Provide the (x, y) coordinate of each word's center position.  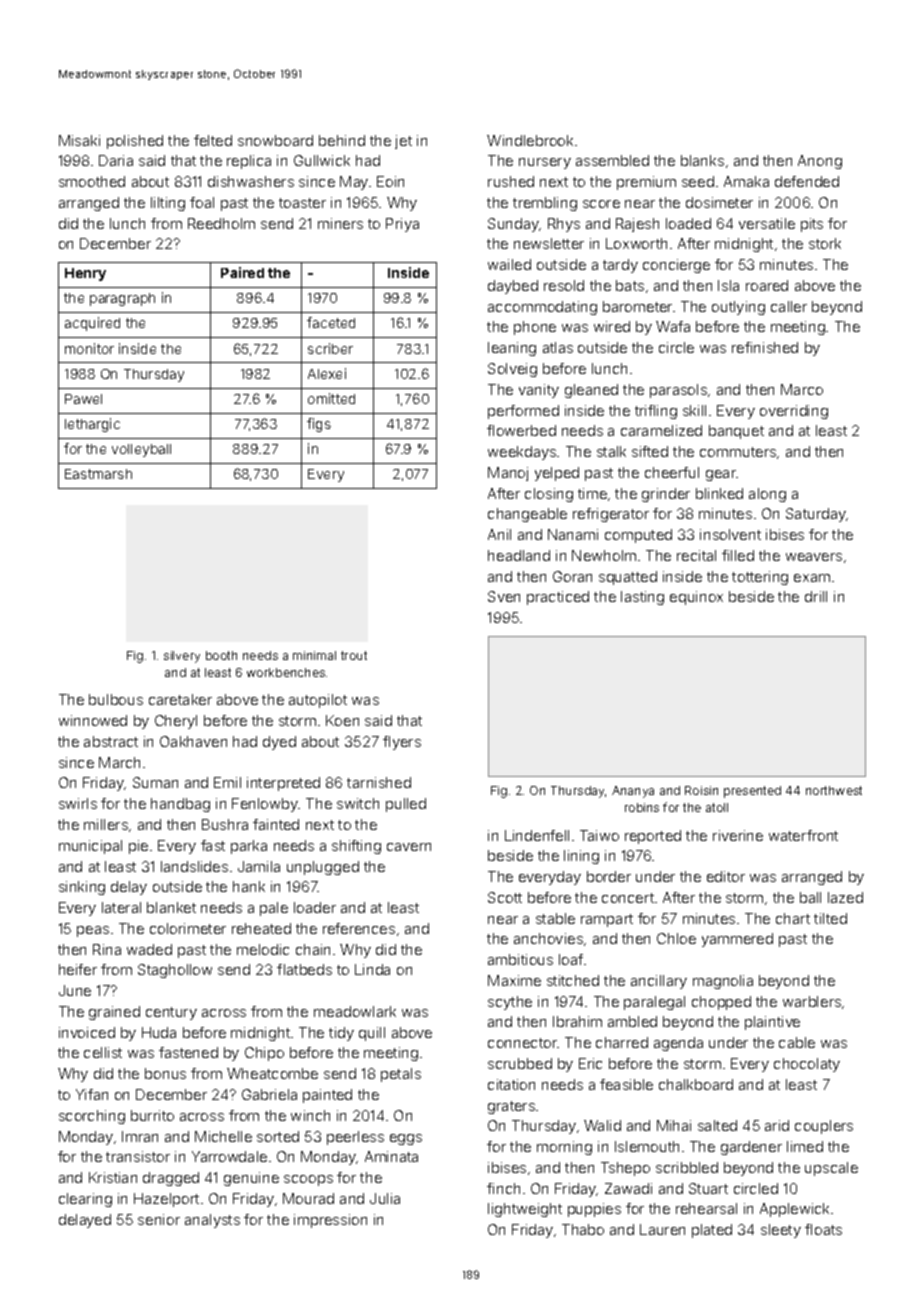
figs (319, 425)
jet (403, 142)
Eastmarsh (98, 474)
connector (522, 1043)
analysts (212, 1221)
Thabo (583, 1229)
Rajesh (637, 225)
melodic (263, 949)
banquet (736, 432)
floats (823, 1229)
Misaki (79, 140)
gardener (751, 1148)
